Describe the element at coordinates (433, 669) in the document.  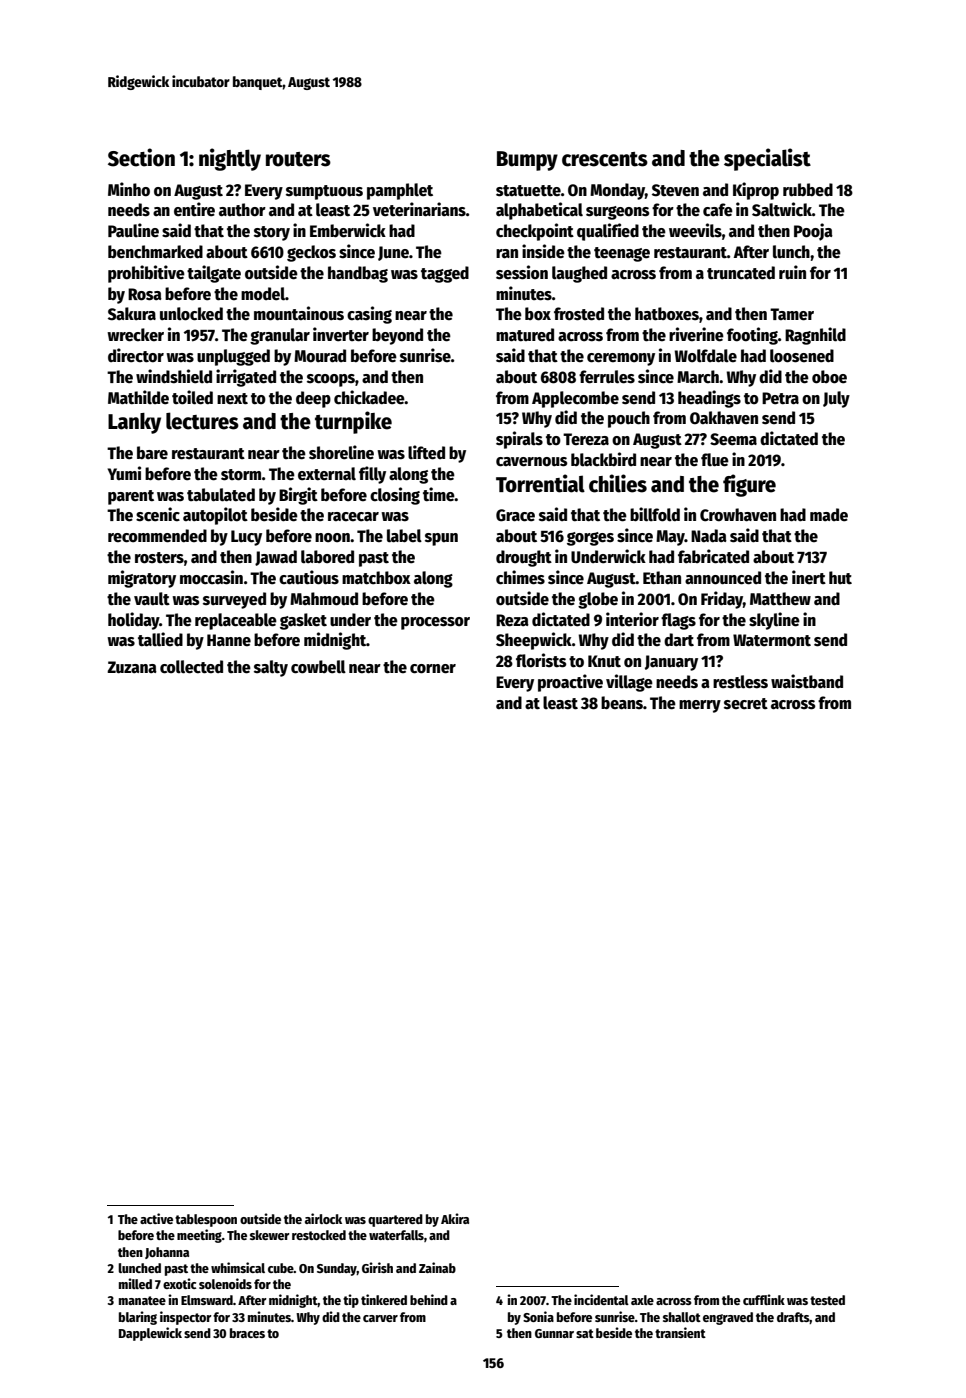
I see `corner` at that location.
